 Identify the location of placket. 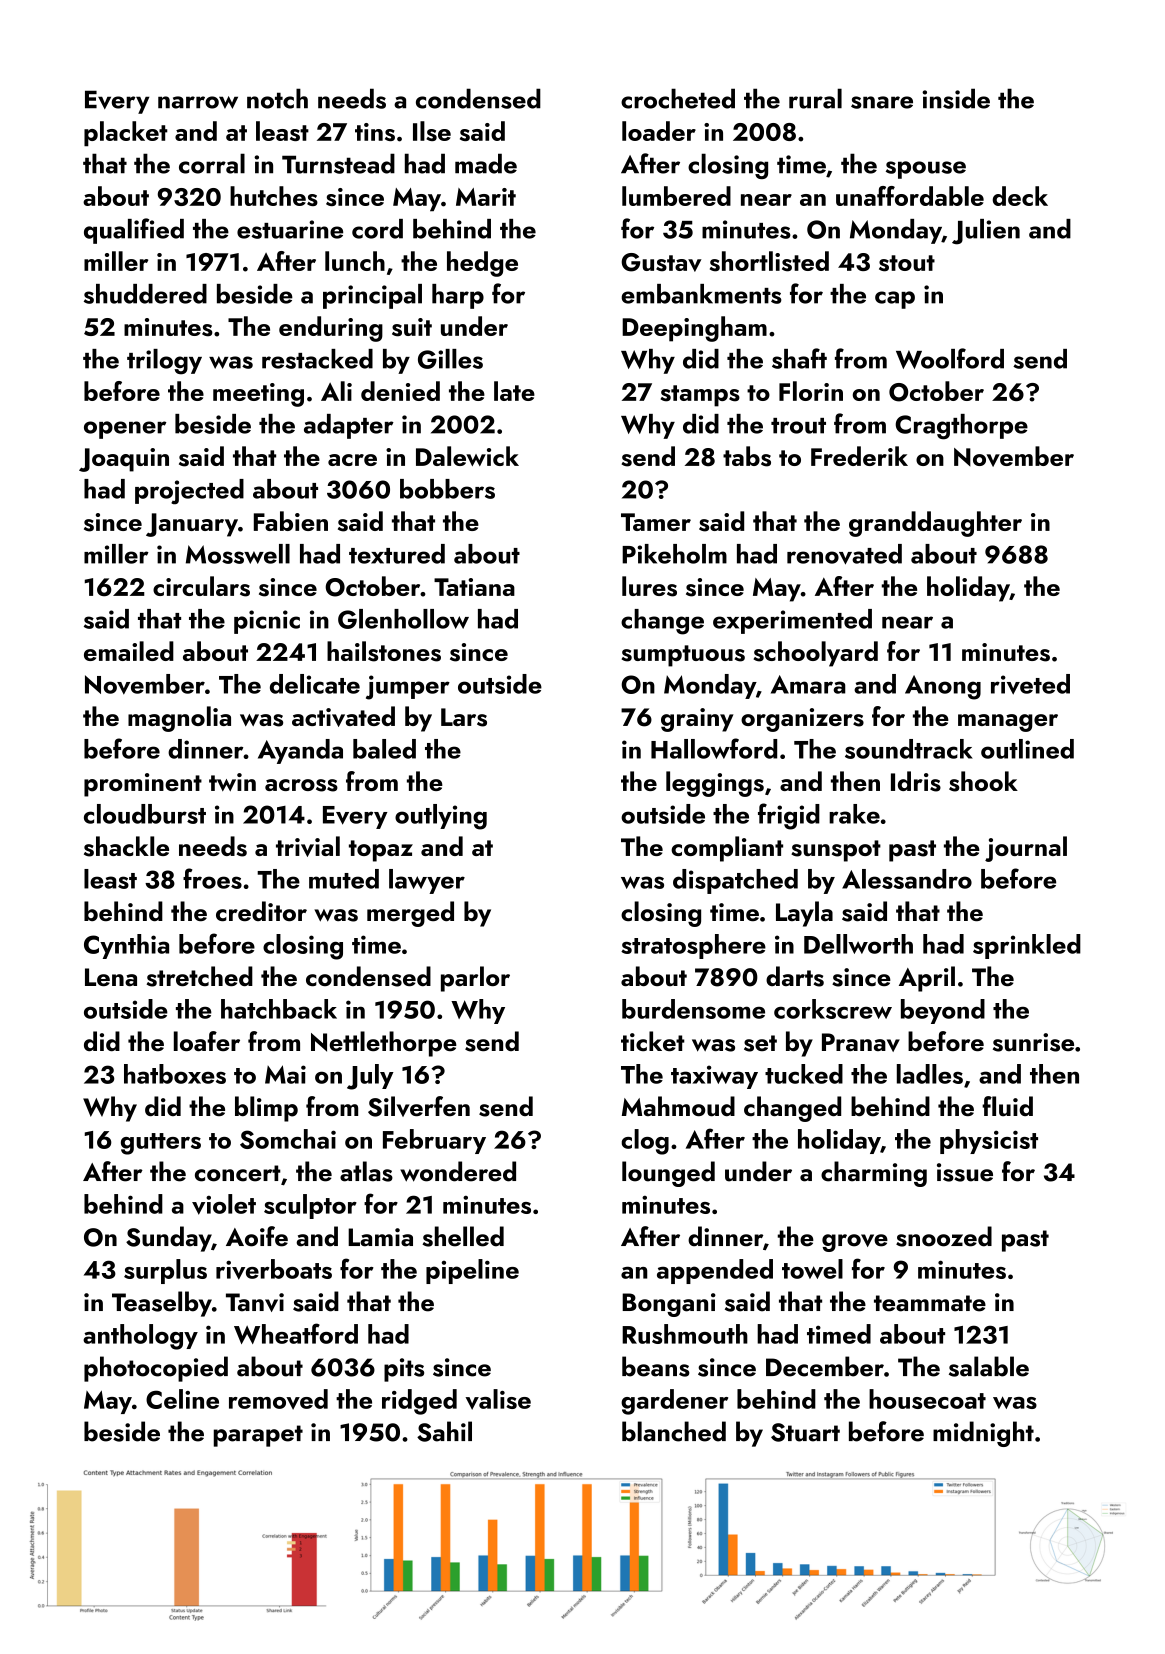
(126, 134).
